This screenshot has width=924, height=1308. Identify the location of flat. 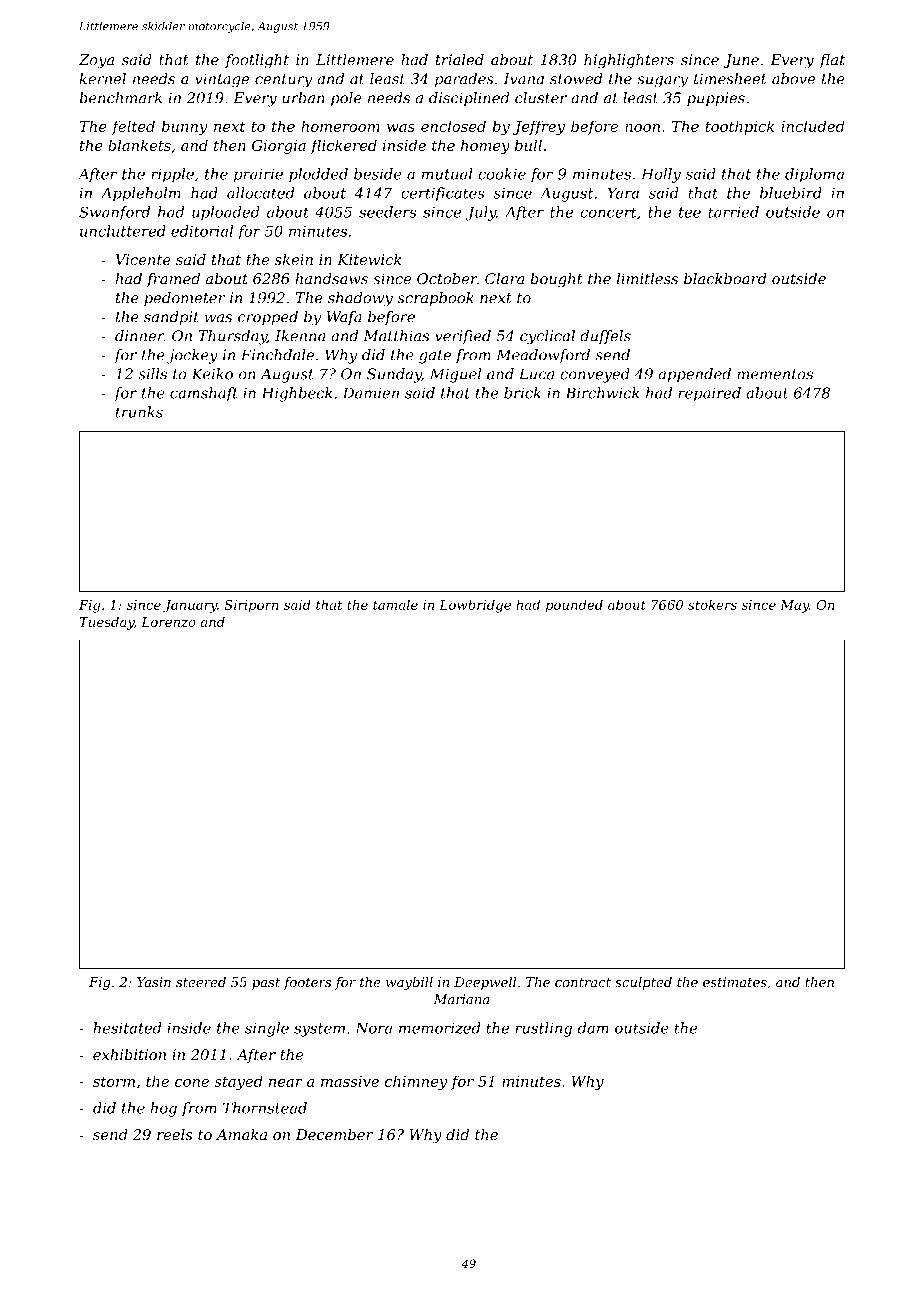
(832, 61).
